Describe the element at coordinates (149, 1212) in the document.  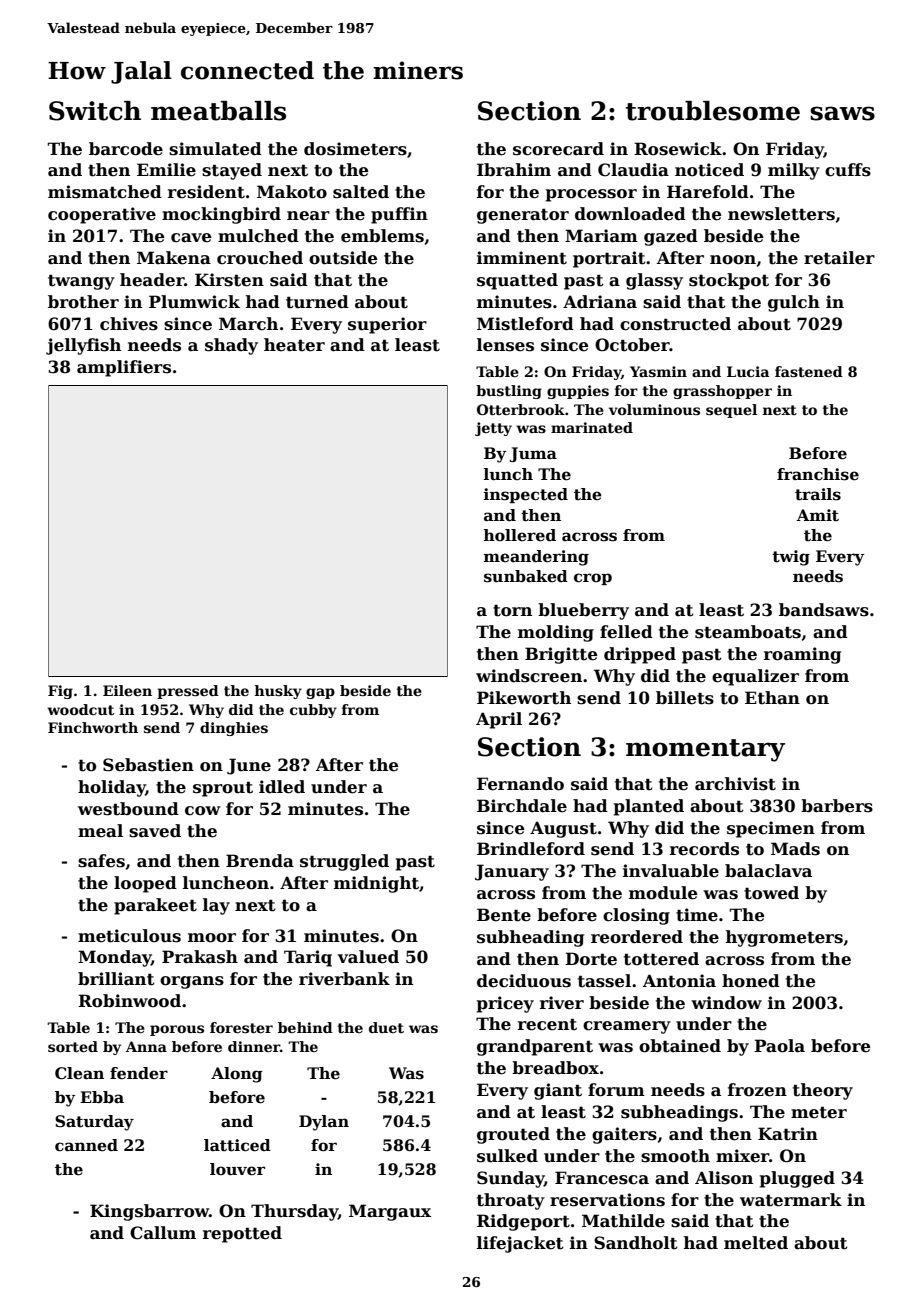
I see `Kingsbarrow` at that location.
